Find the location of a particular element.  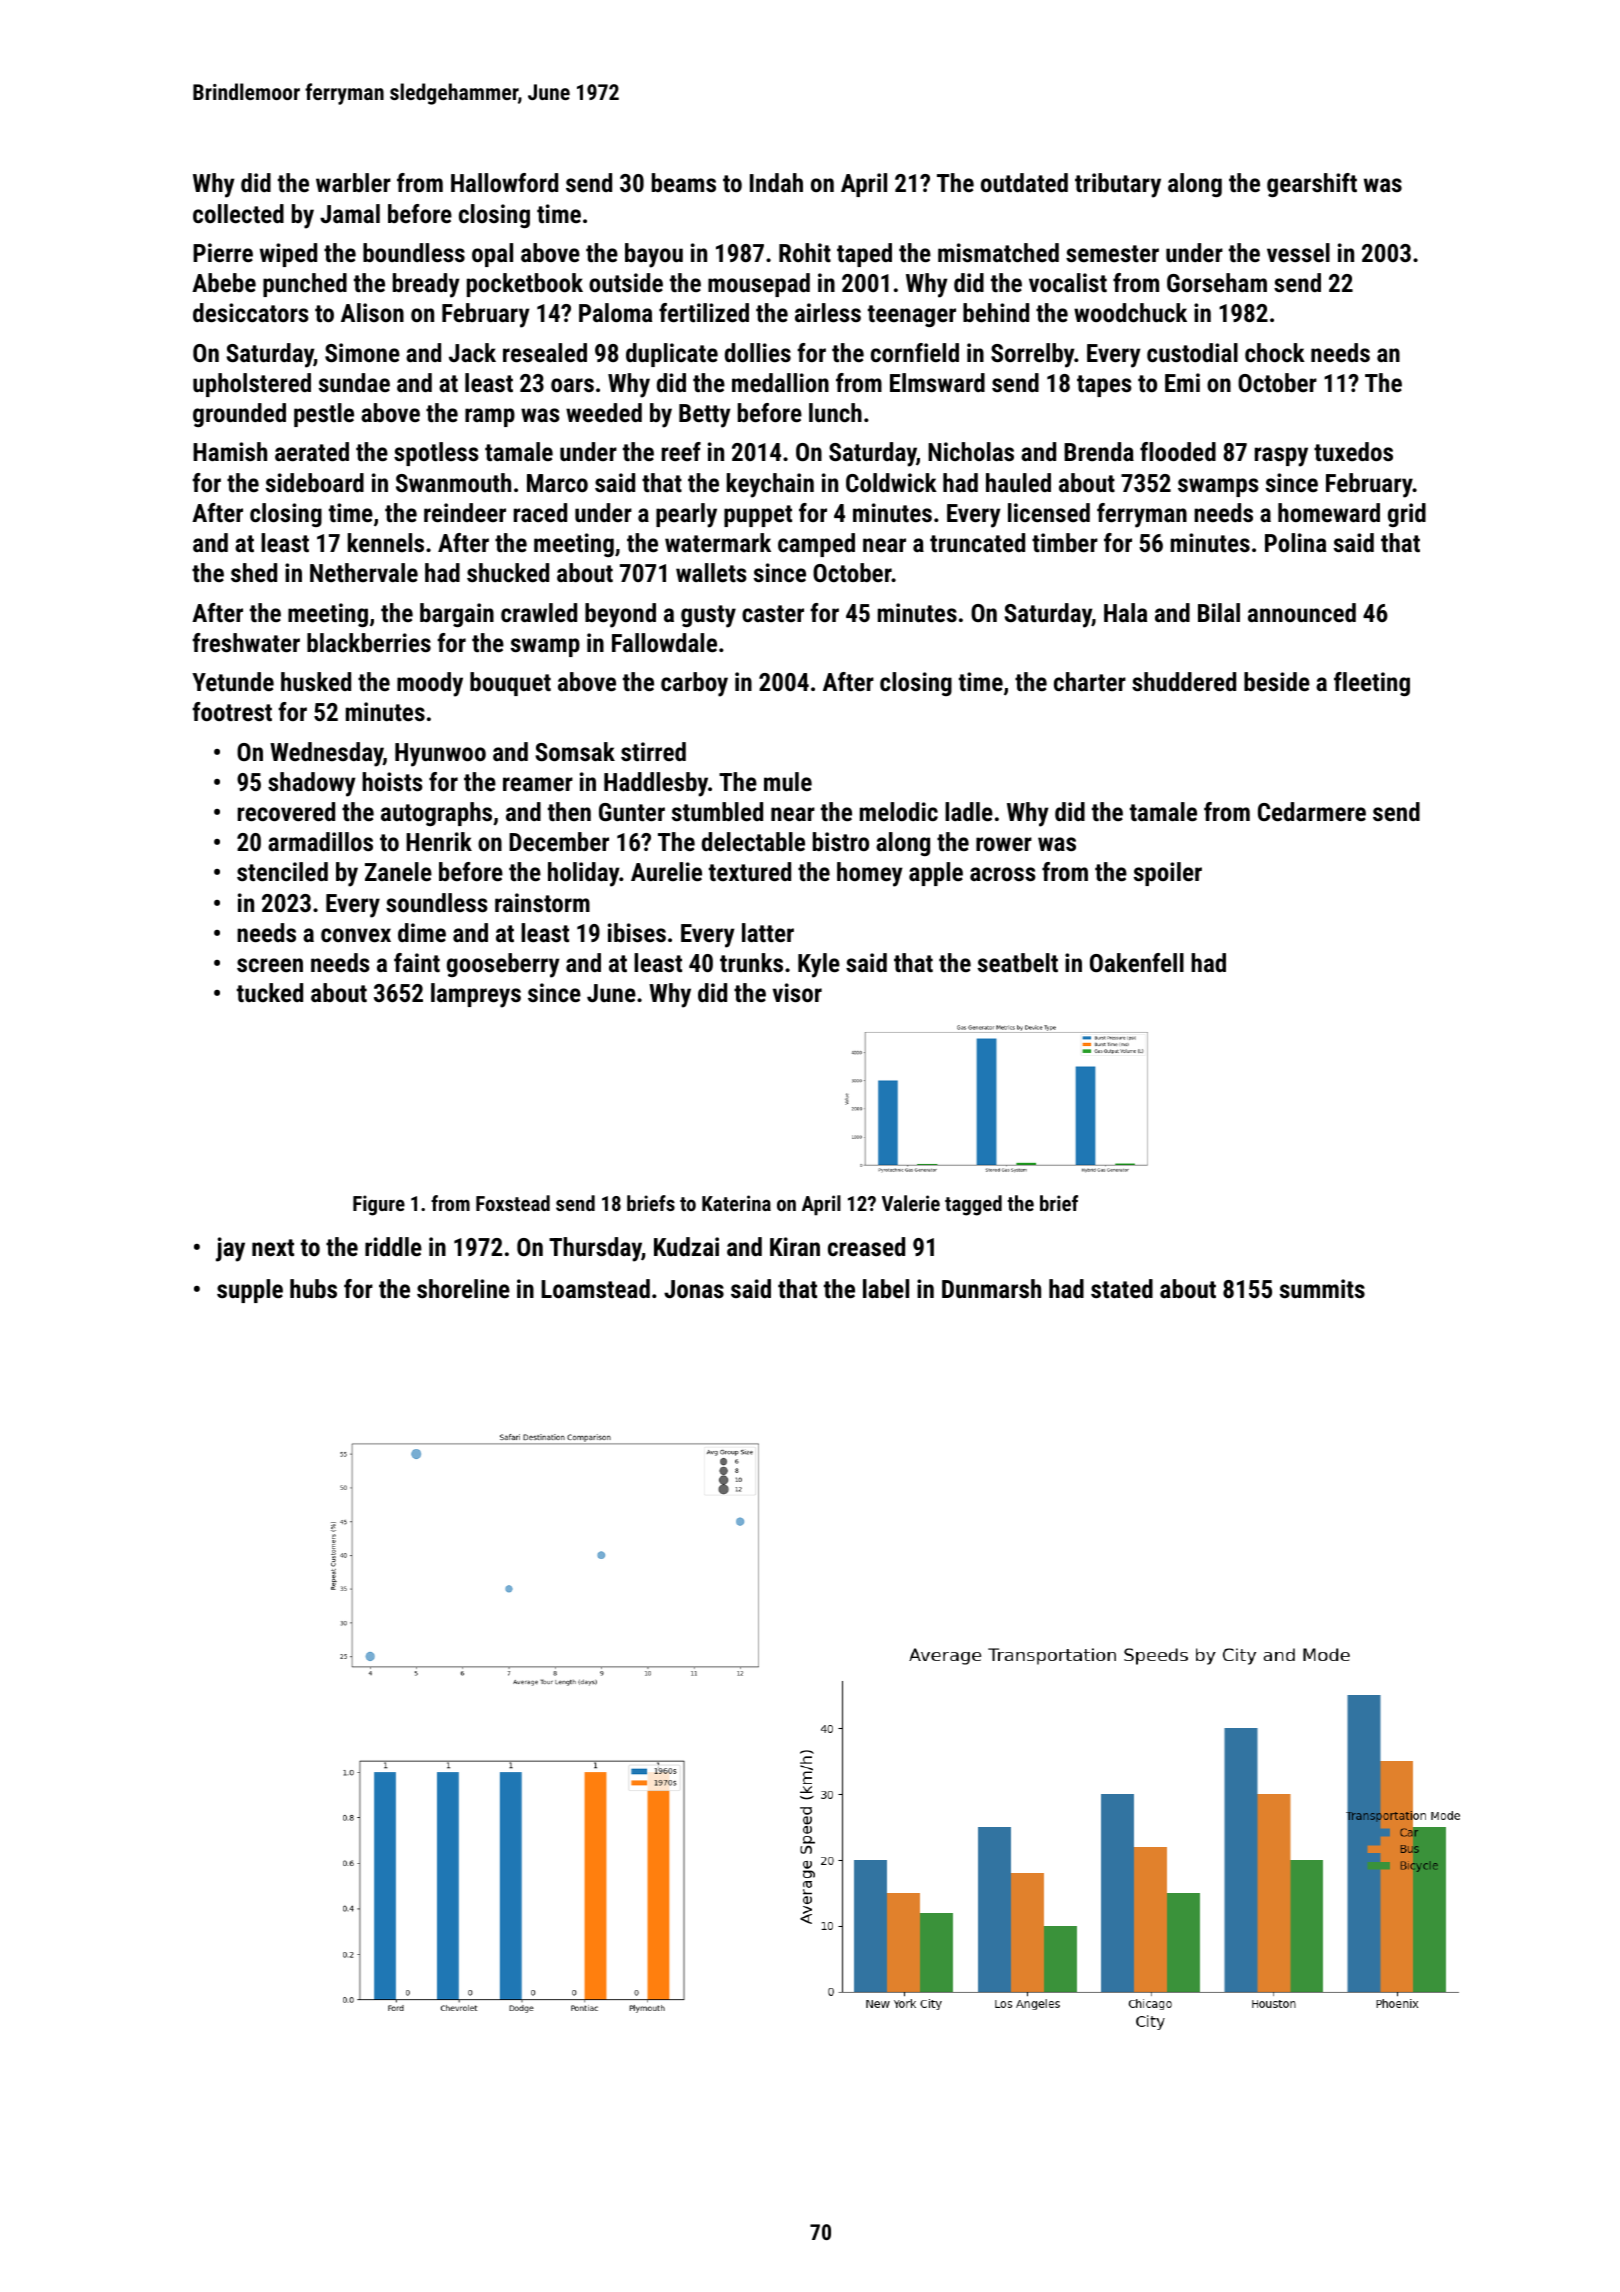

grid is located at coordinates (1407, 515).
